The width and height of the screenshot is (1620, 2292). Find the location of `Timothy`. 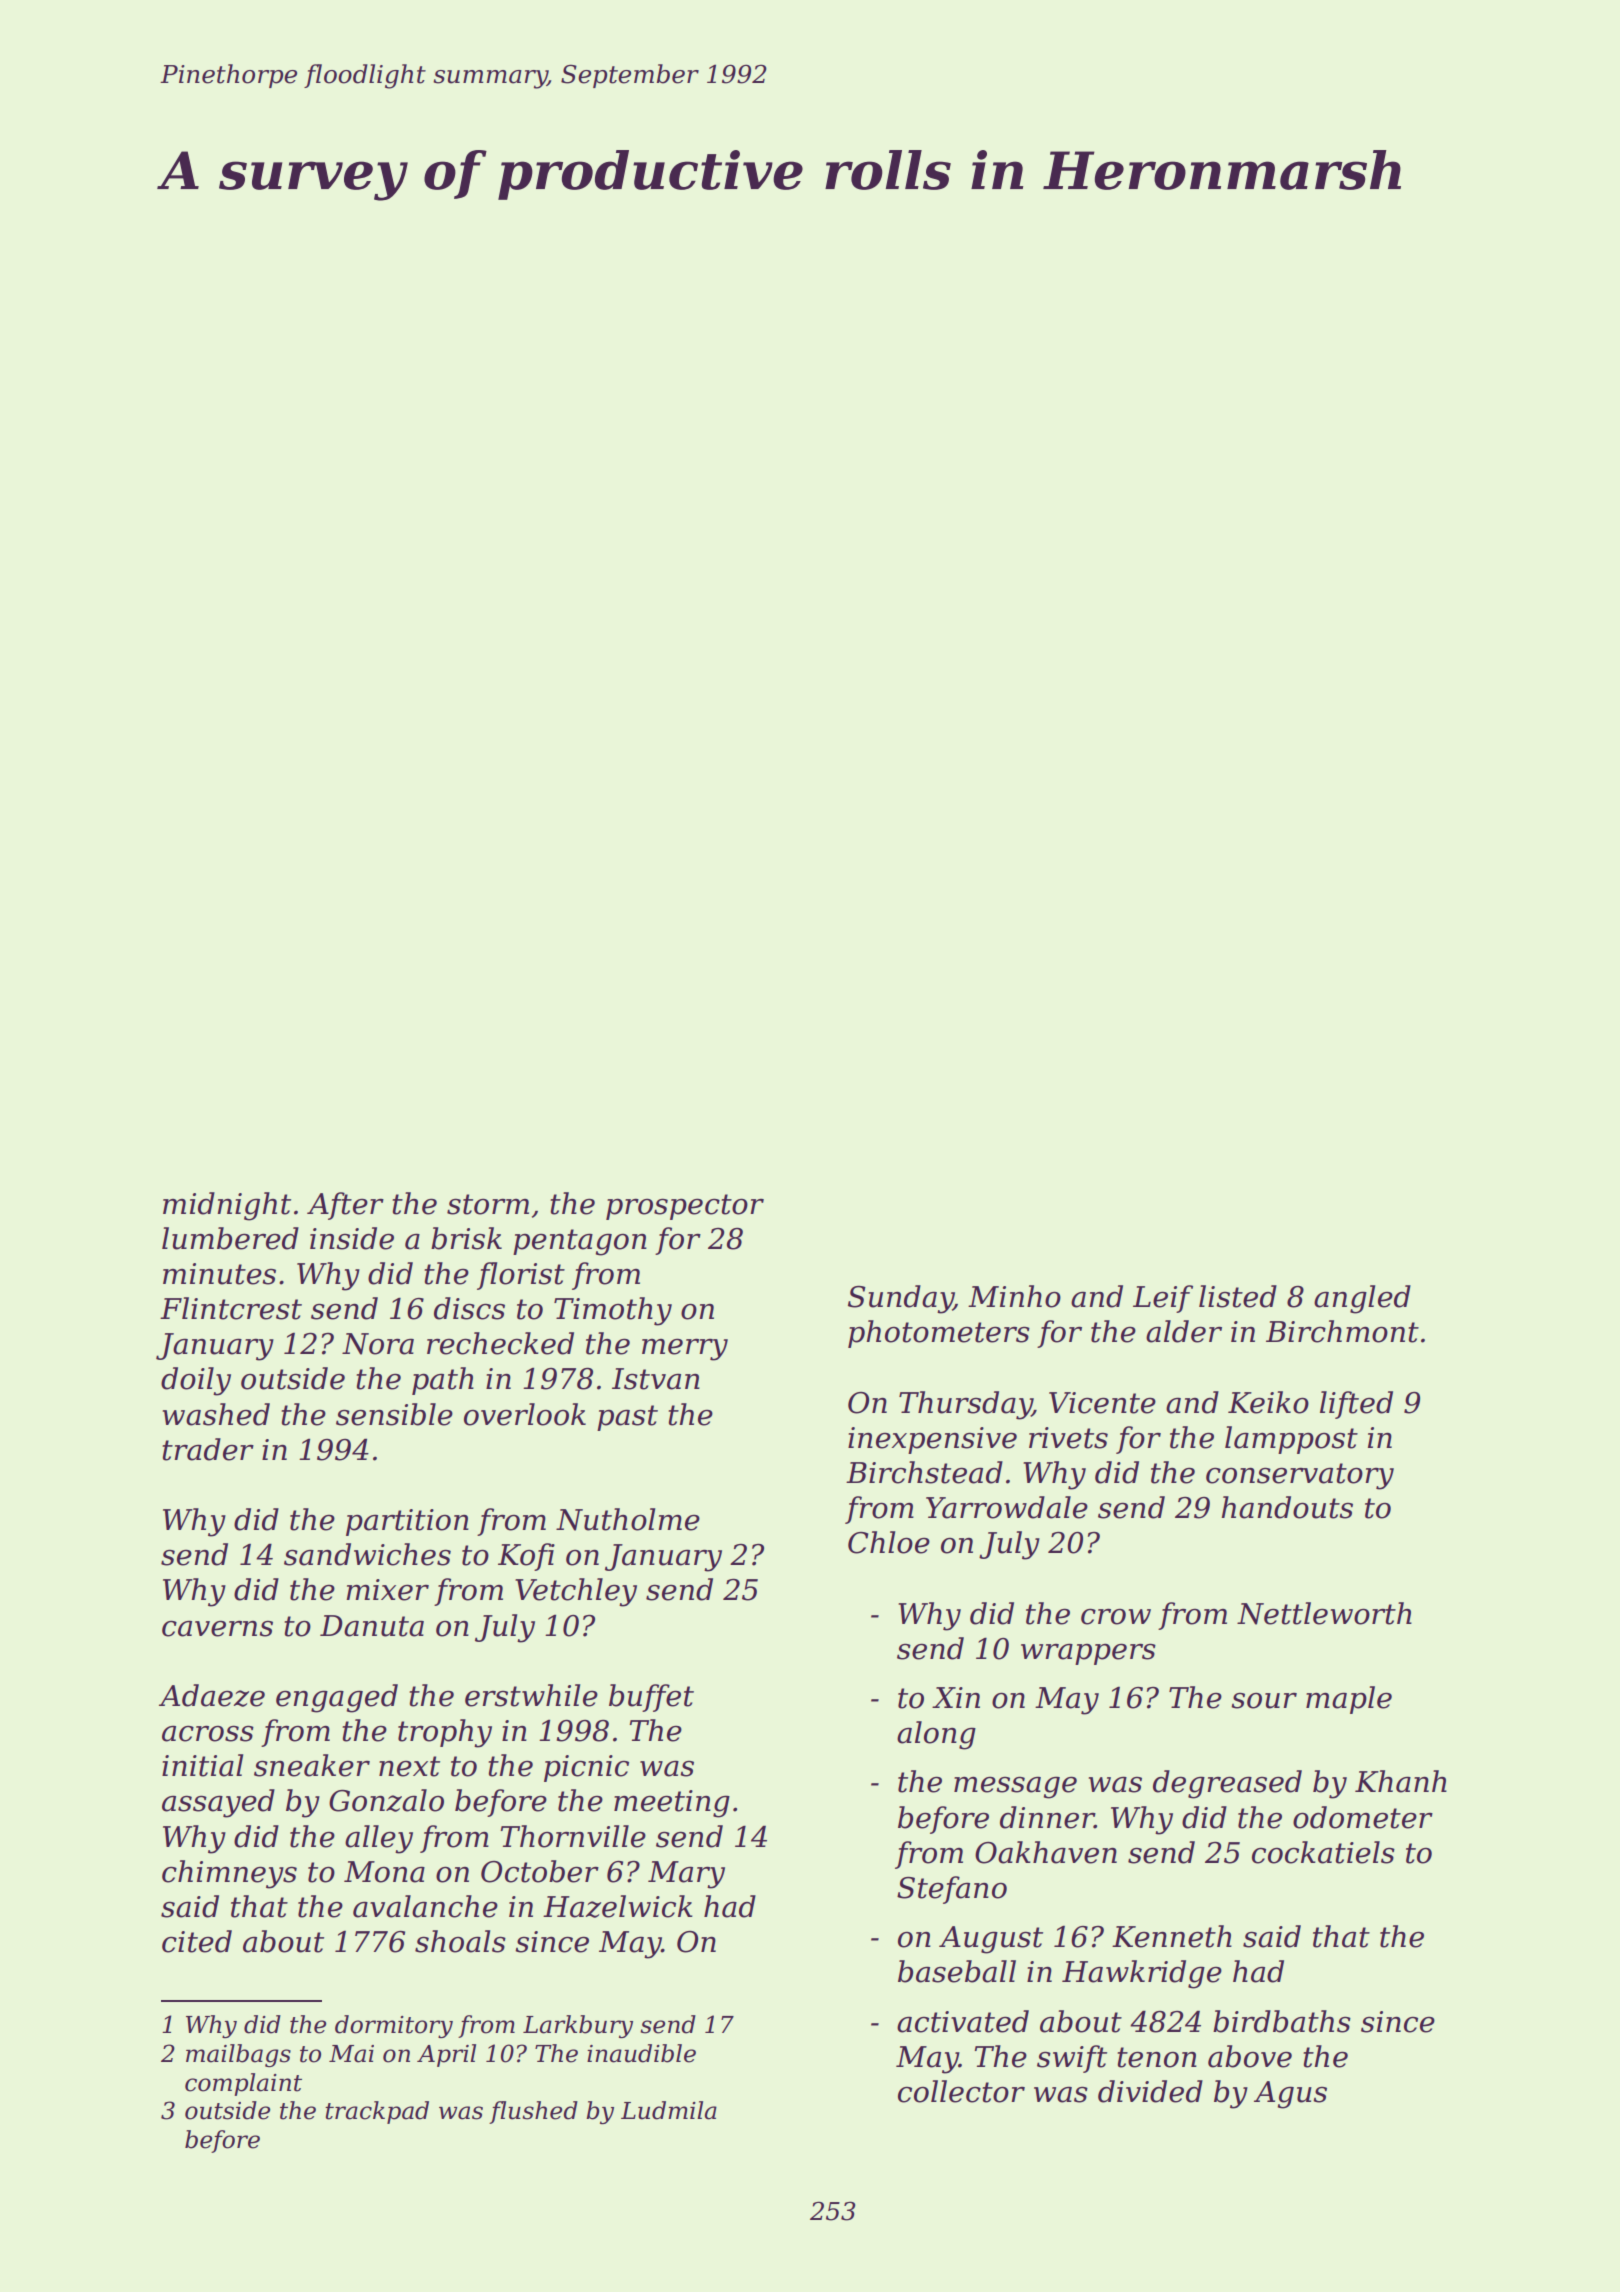

Timothy is located at coordinates (613, 1311).
